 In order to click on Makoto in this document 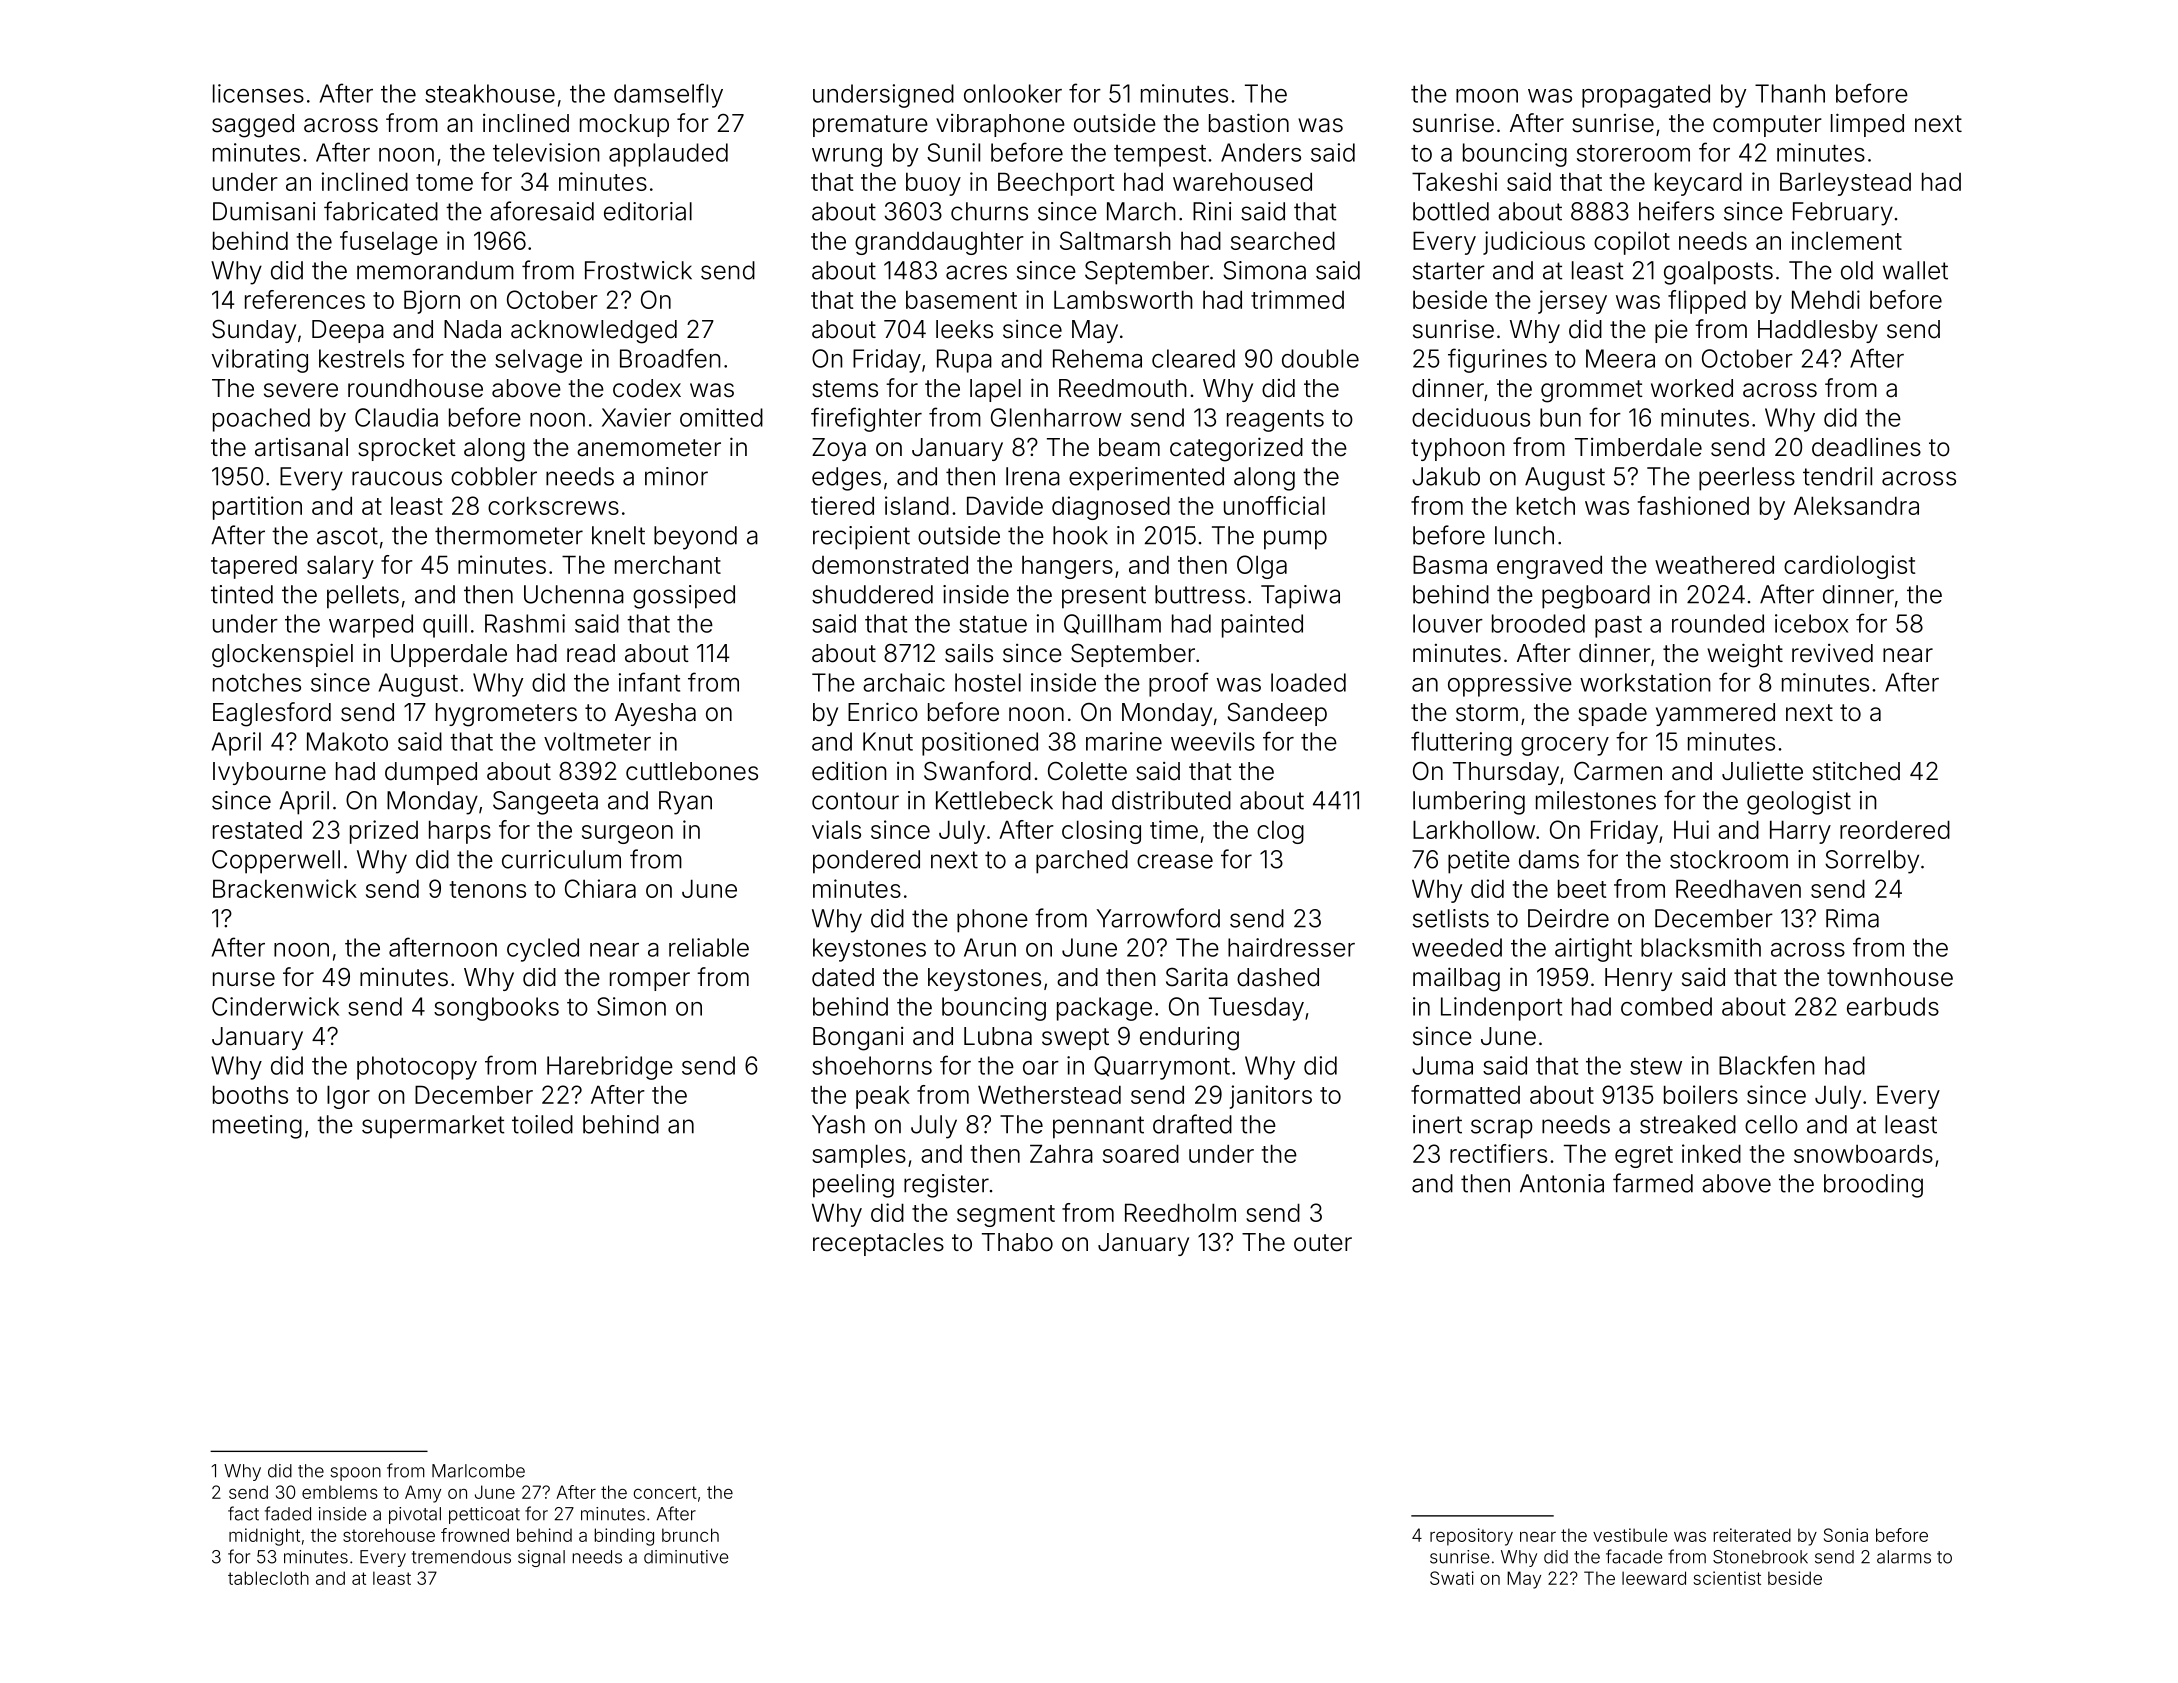, I will do `click(347, 741)`.
